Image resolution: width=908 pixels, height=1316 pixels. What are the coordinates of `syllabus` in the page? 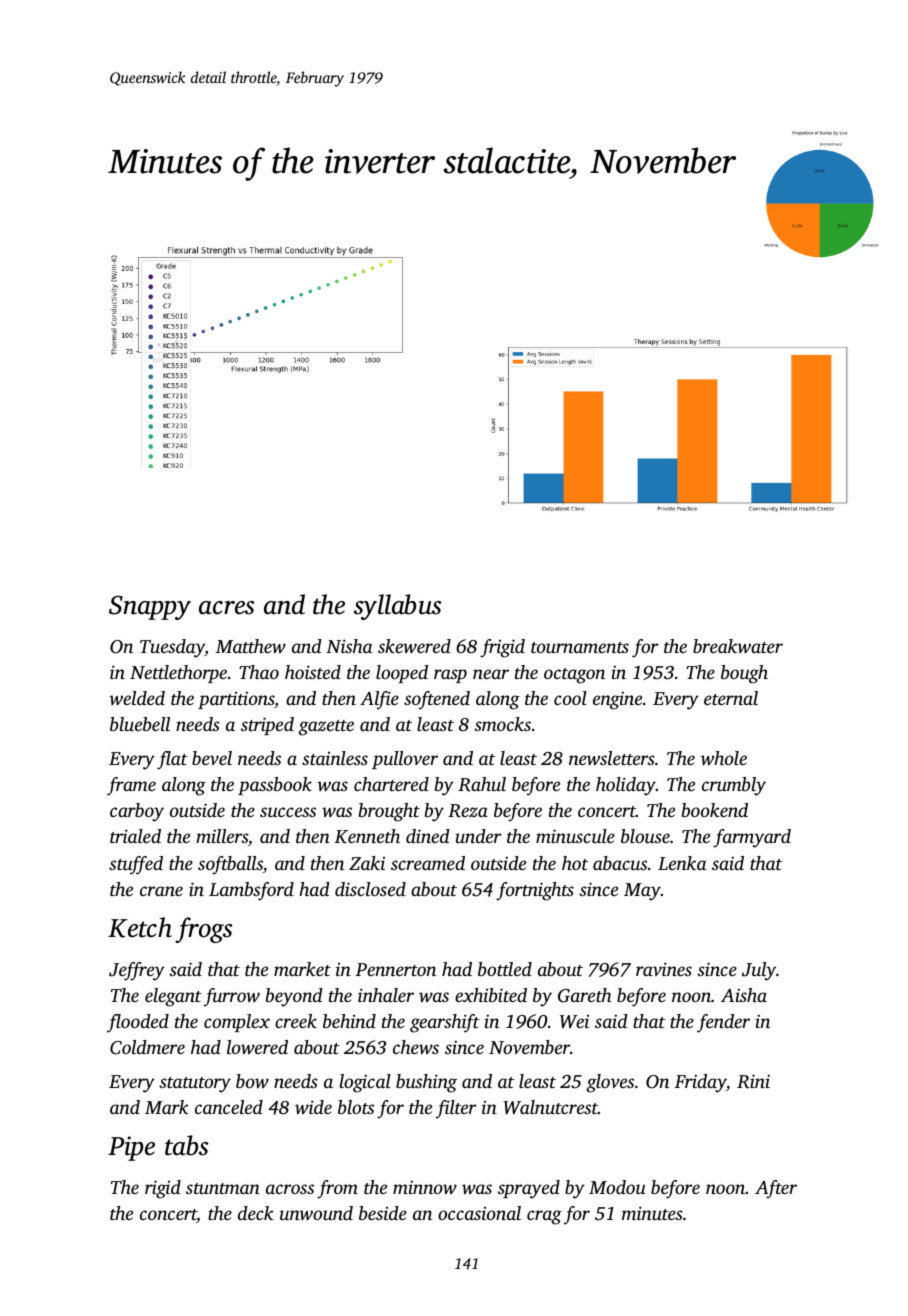 It's located at (397, 607).
